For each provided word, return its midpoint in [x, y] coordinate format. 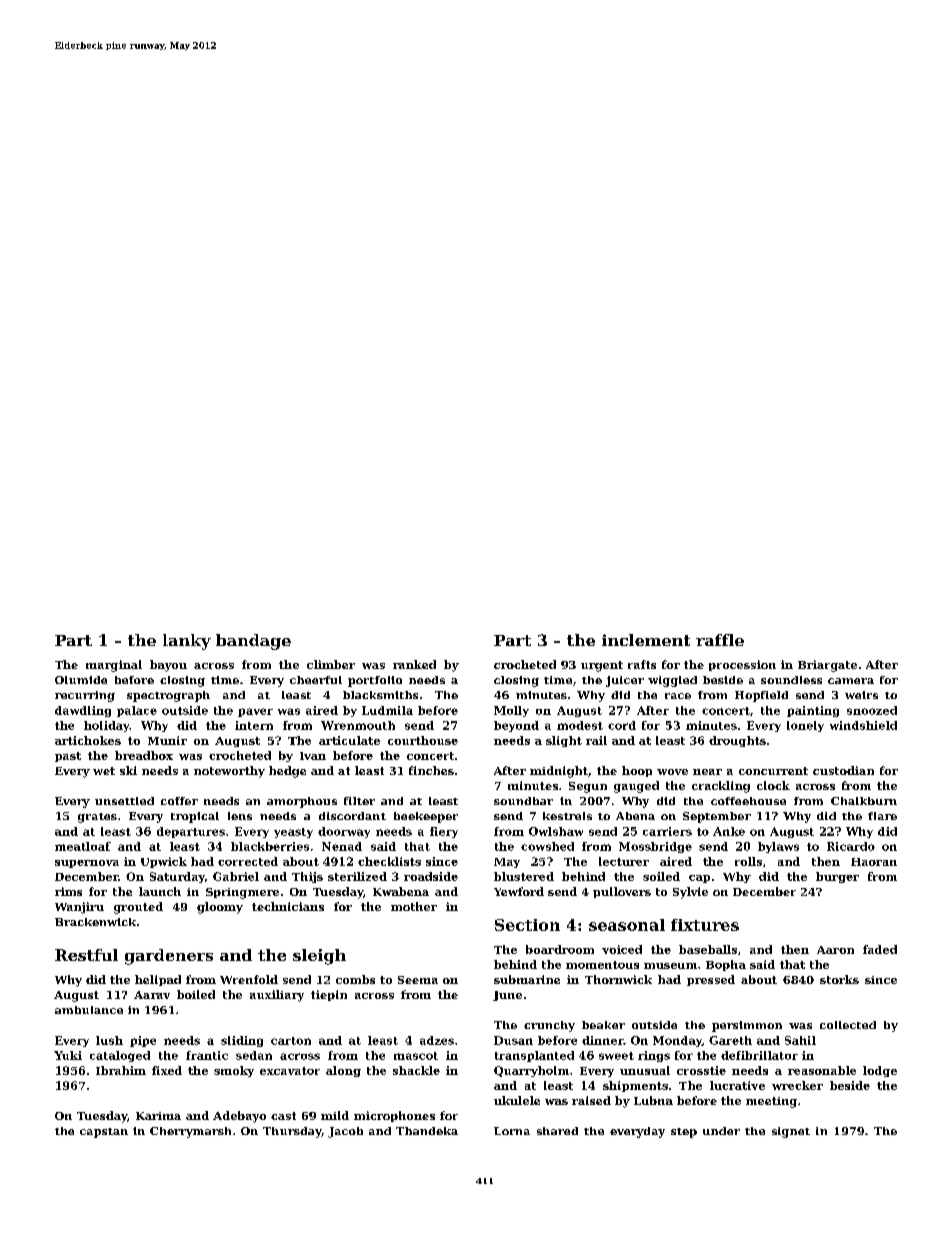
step [684, 1133]
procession [742, 665]
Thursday [292, 1132]
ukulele [517, 1100]
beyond [516, 726]
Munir [167, 740]
